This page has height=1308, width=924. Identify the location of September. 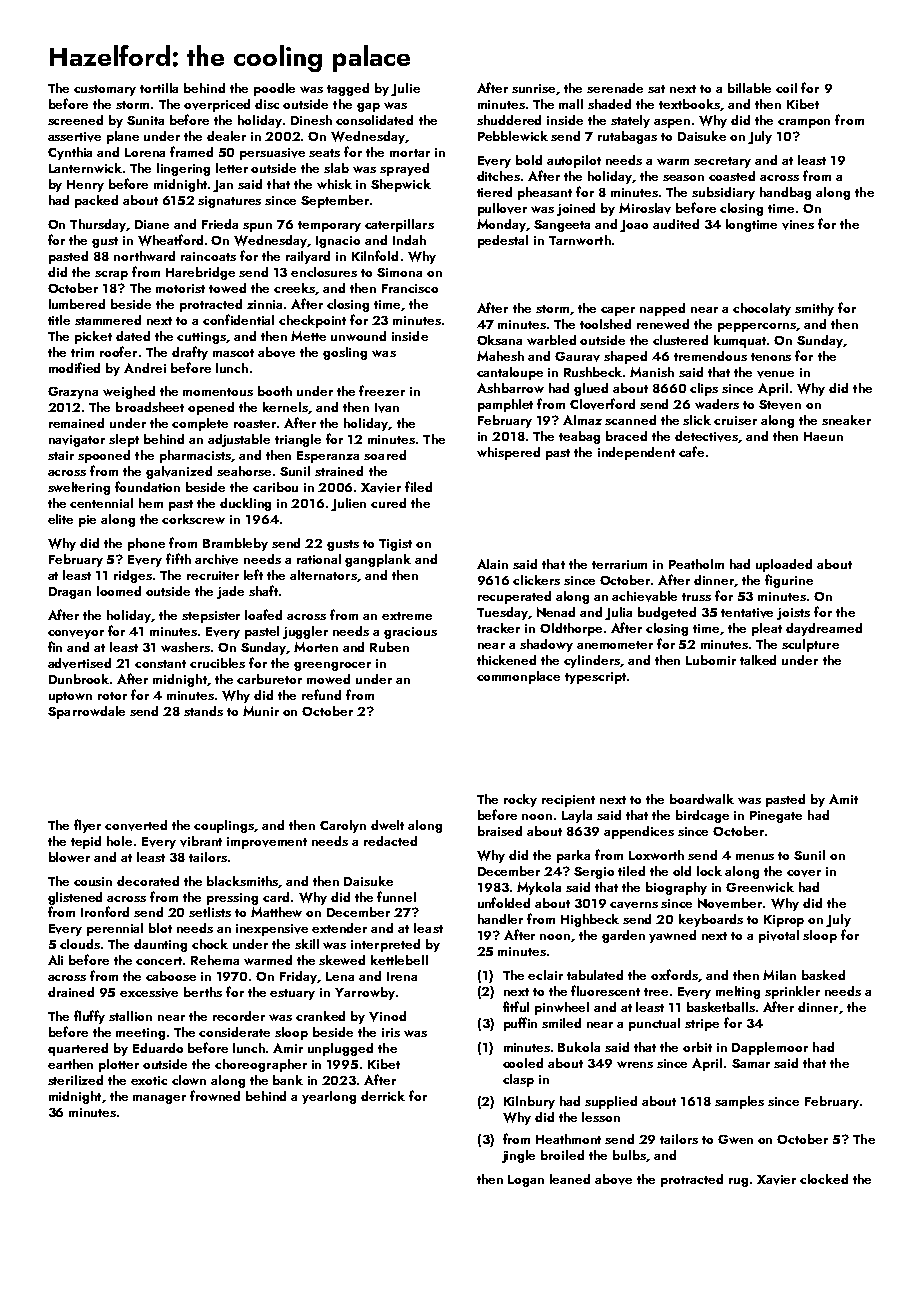
(335, 201).
